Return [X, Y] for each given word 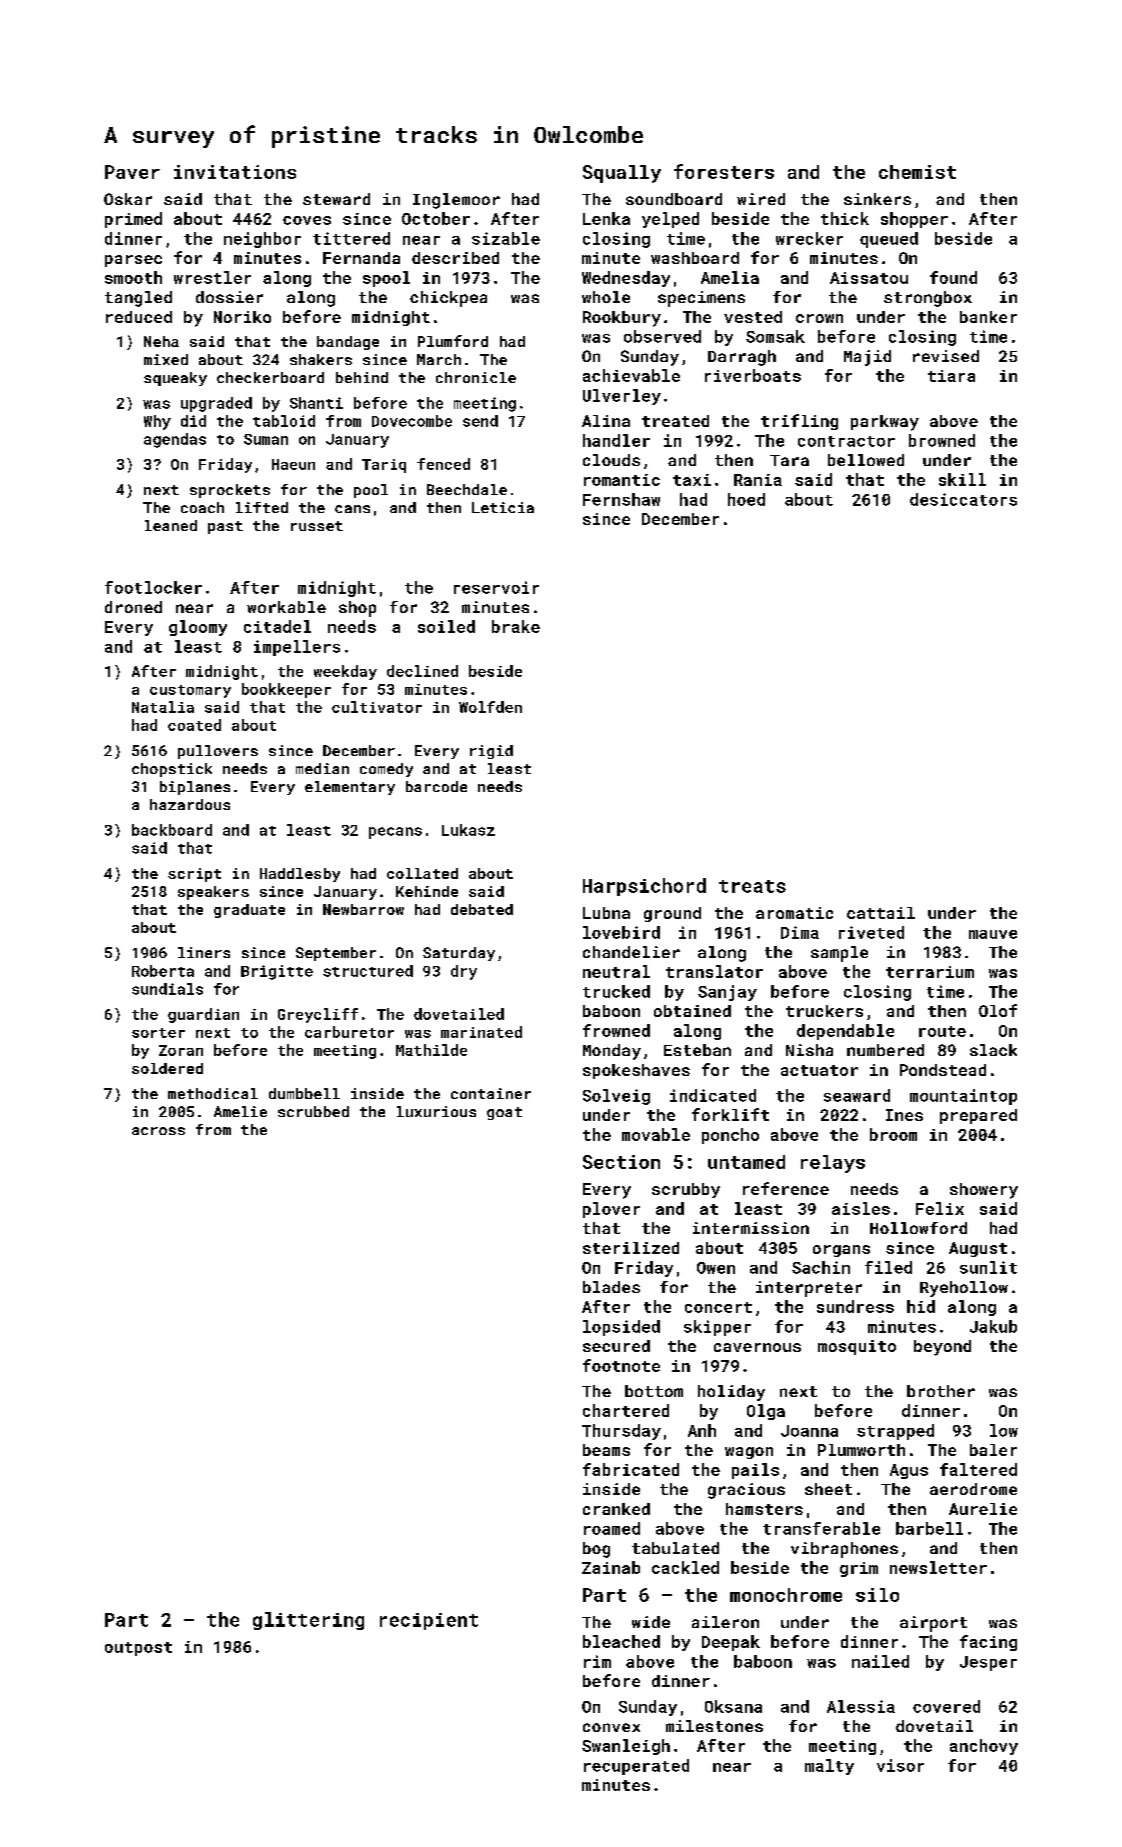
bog [596, 1550]
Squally [622, 174]
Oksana [733, 1706]
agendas [175, 440]
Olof [998, 1010]
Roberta [163, 971]
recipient [429, 1621]
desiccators [963, 499]
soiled [446, 626]
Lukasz [468, 830]
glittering [308, 1621]
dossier [229, 297]
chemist [917, 172]
